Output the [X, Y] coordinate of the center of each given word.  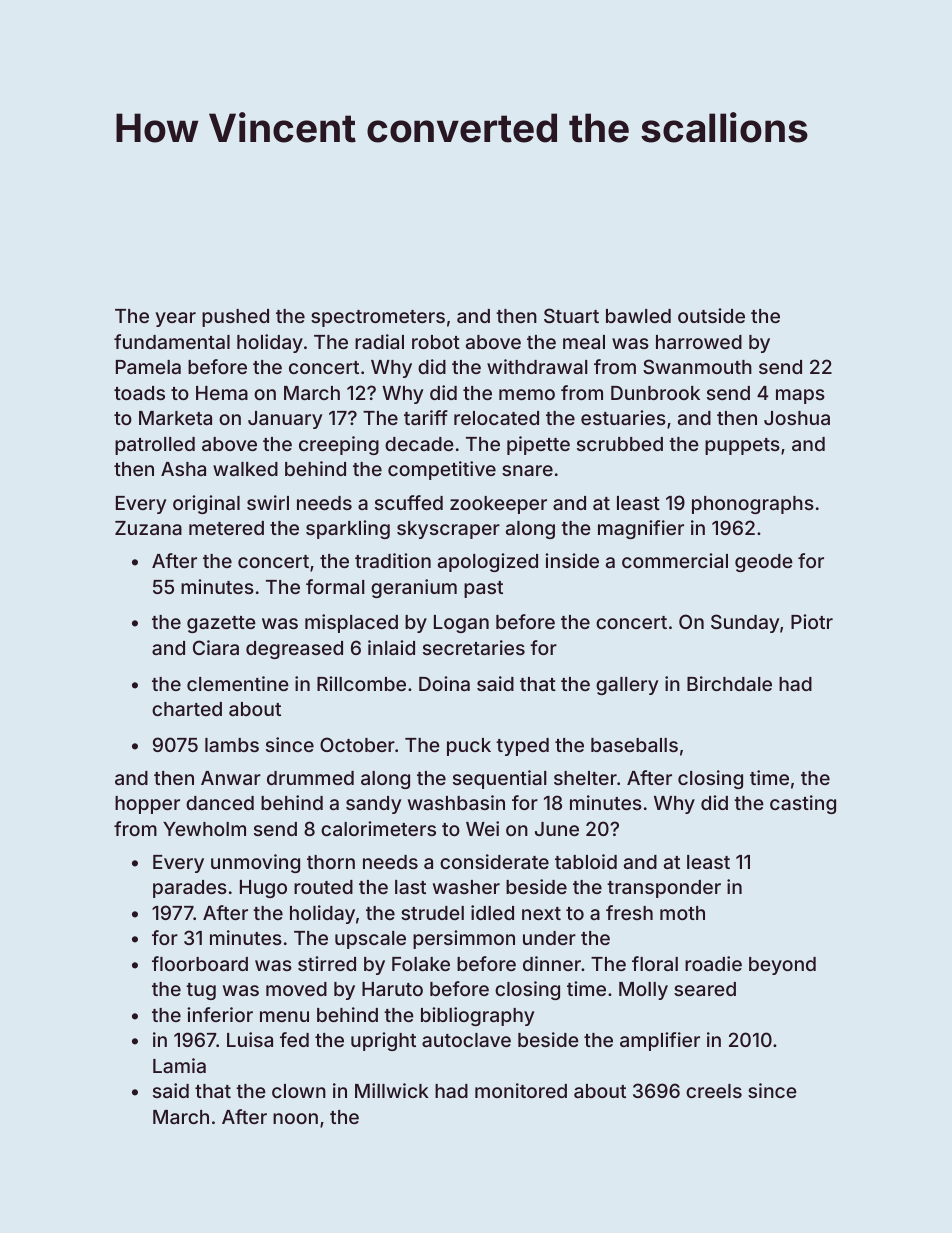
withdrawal [537, 366]
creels [714, 1091]
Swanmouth [697, 366]
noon [295, 1118]
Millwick [392, 1090]
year [175, 319]
